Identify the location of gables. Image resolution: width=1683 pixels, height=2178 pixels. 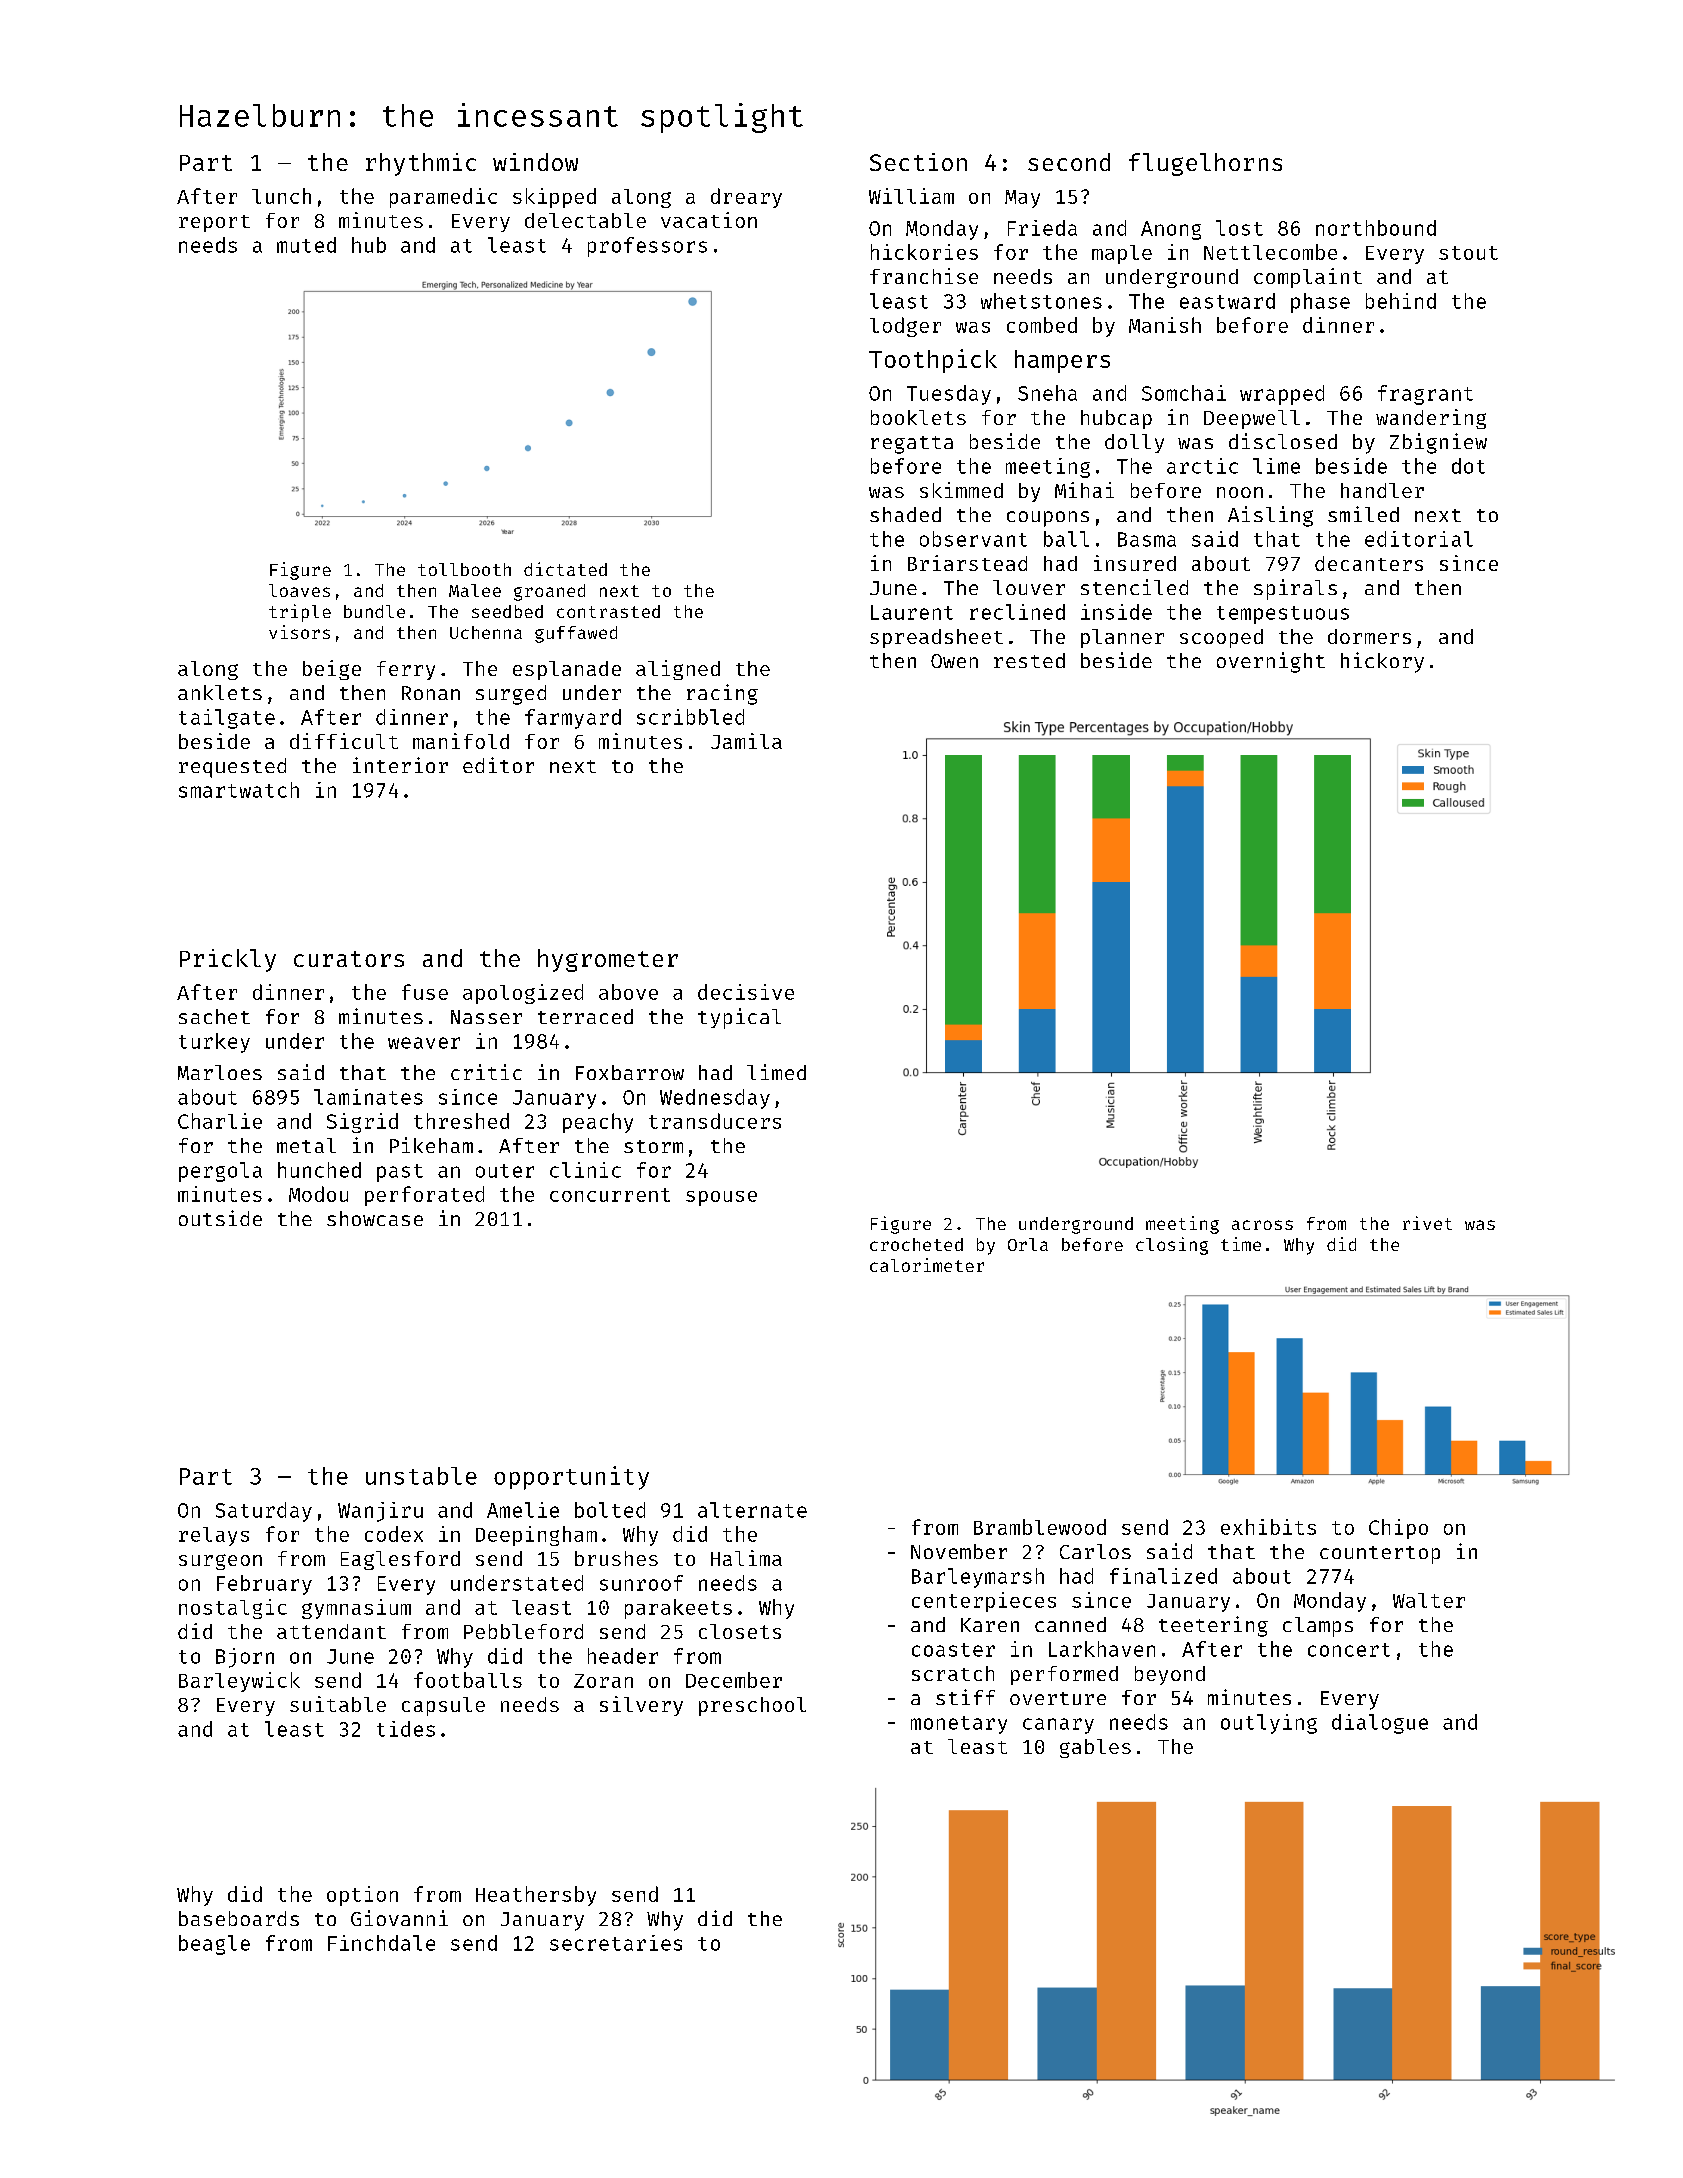
(1095, 1748).
